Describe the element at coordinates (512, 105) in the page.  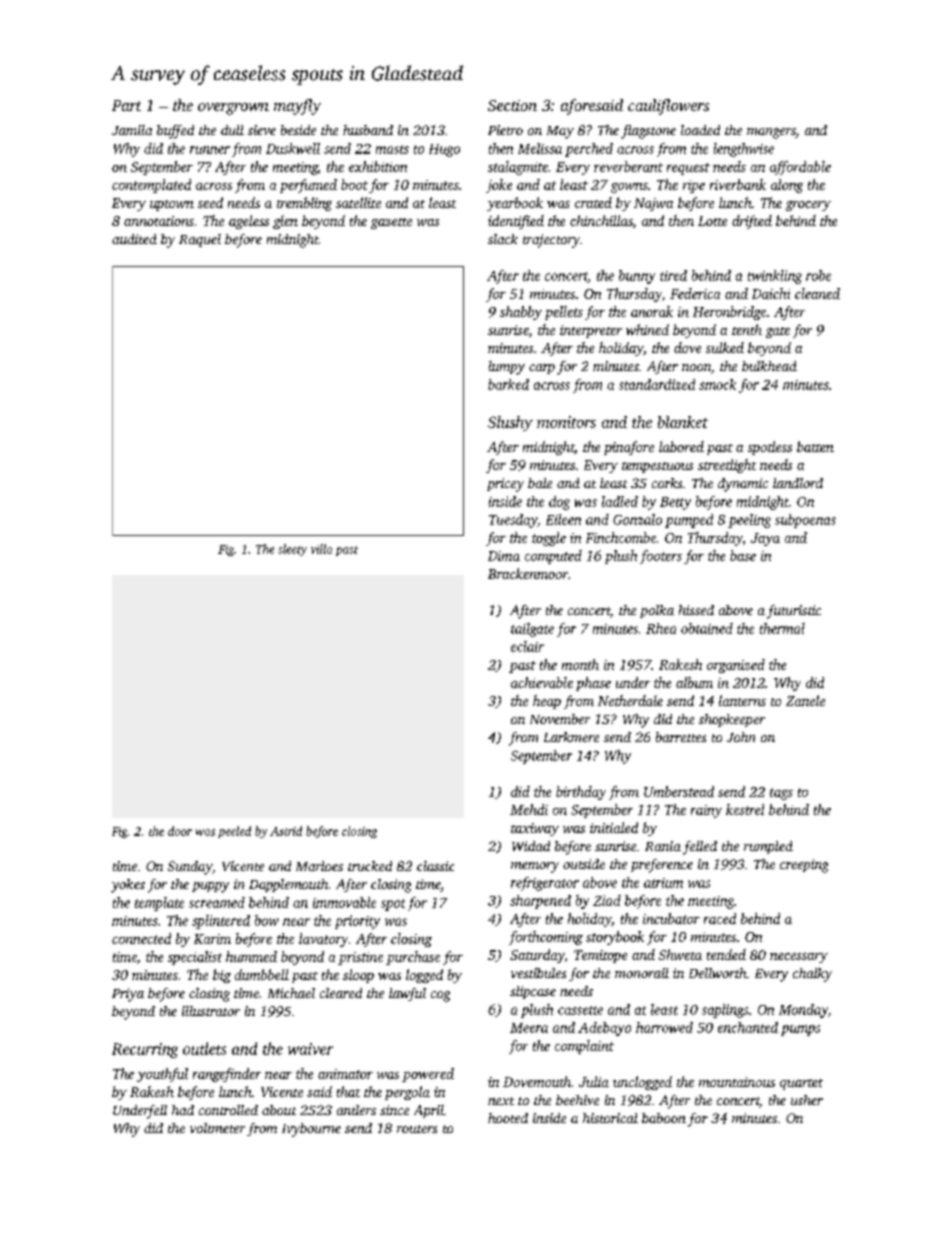
I see `Section` at that location.
